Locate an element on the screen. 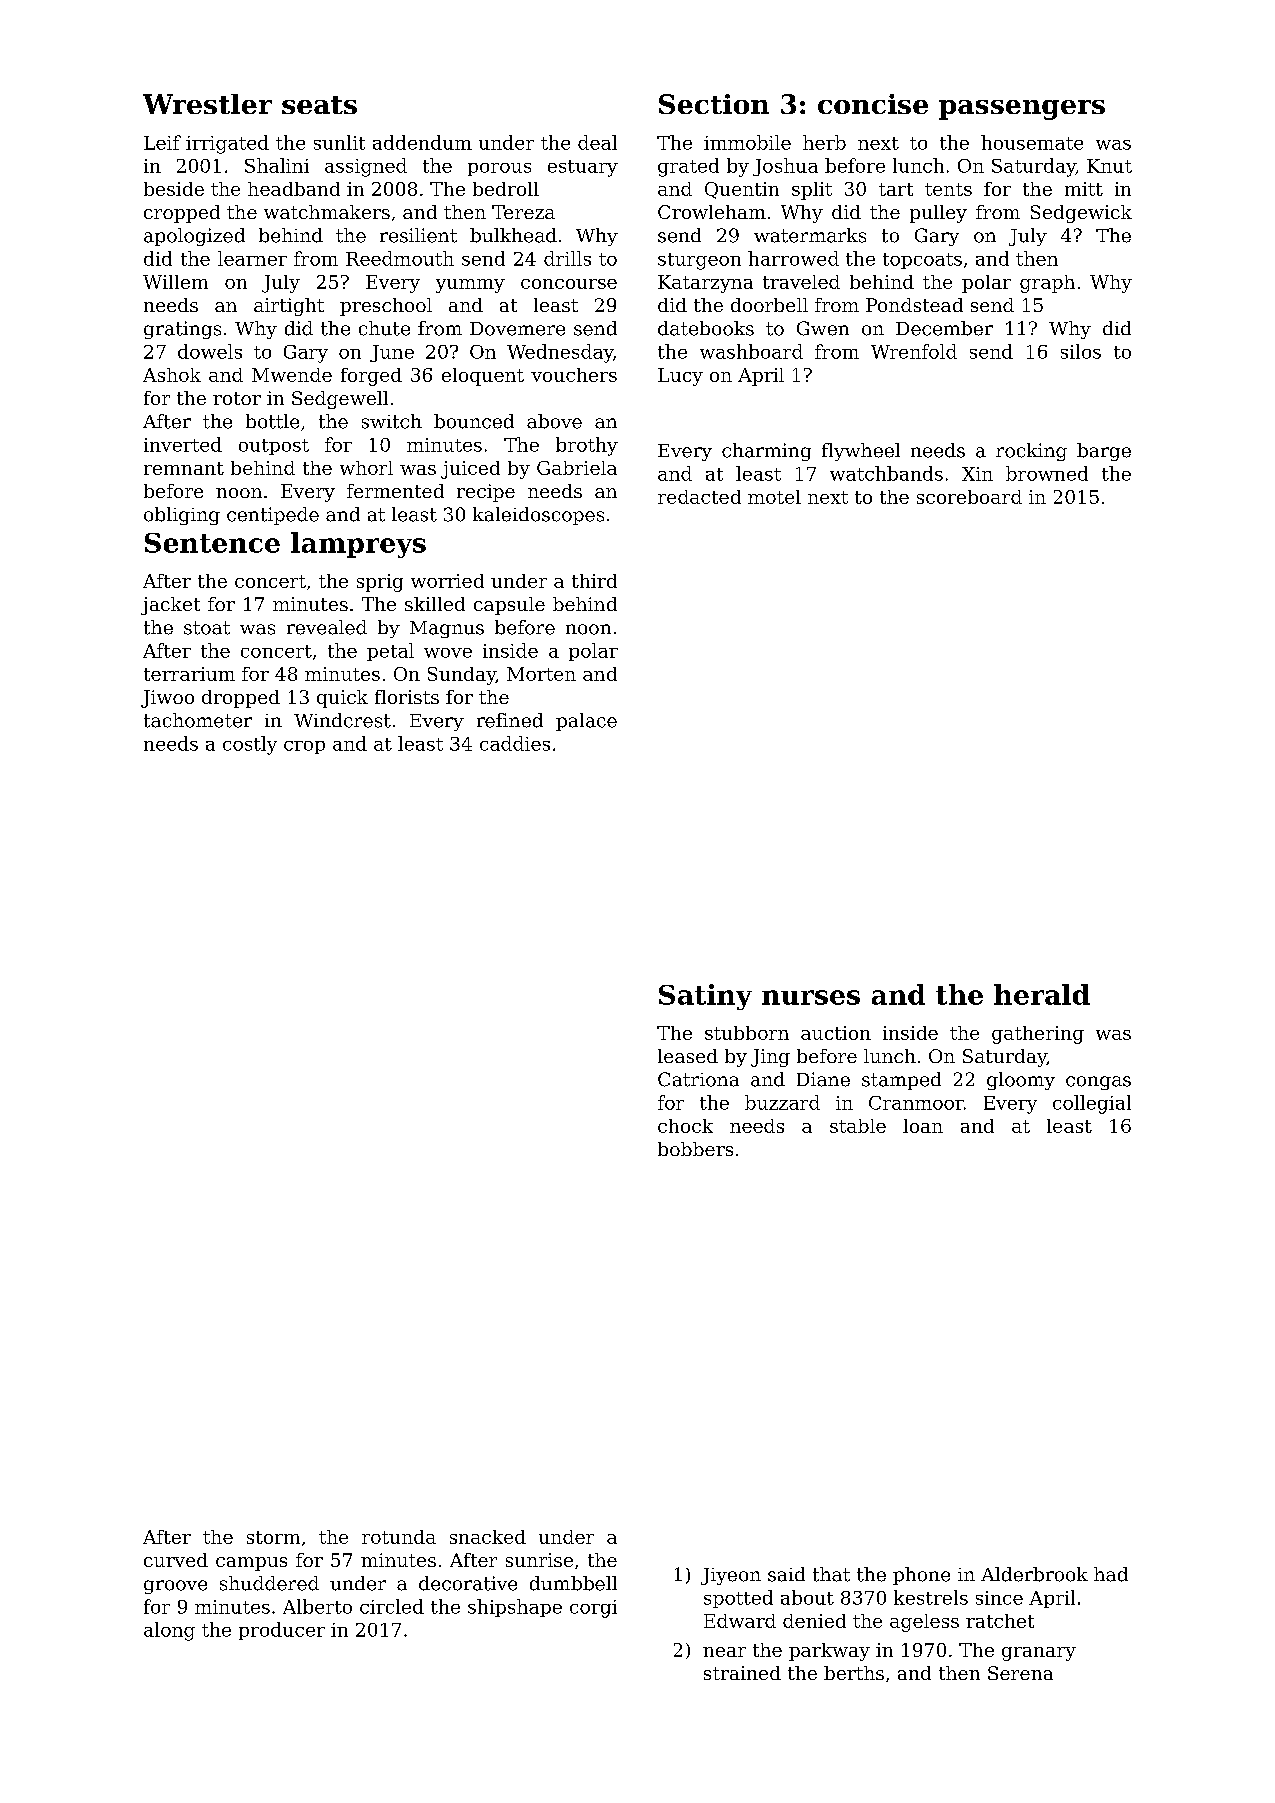 The width and height of the screenshot is (1275, 1803). stamped is located at coordinates (901, 1081).
